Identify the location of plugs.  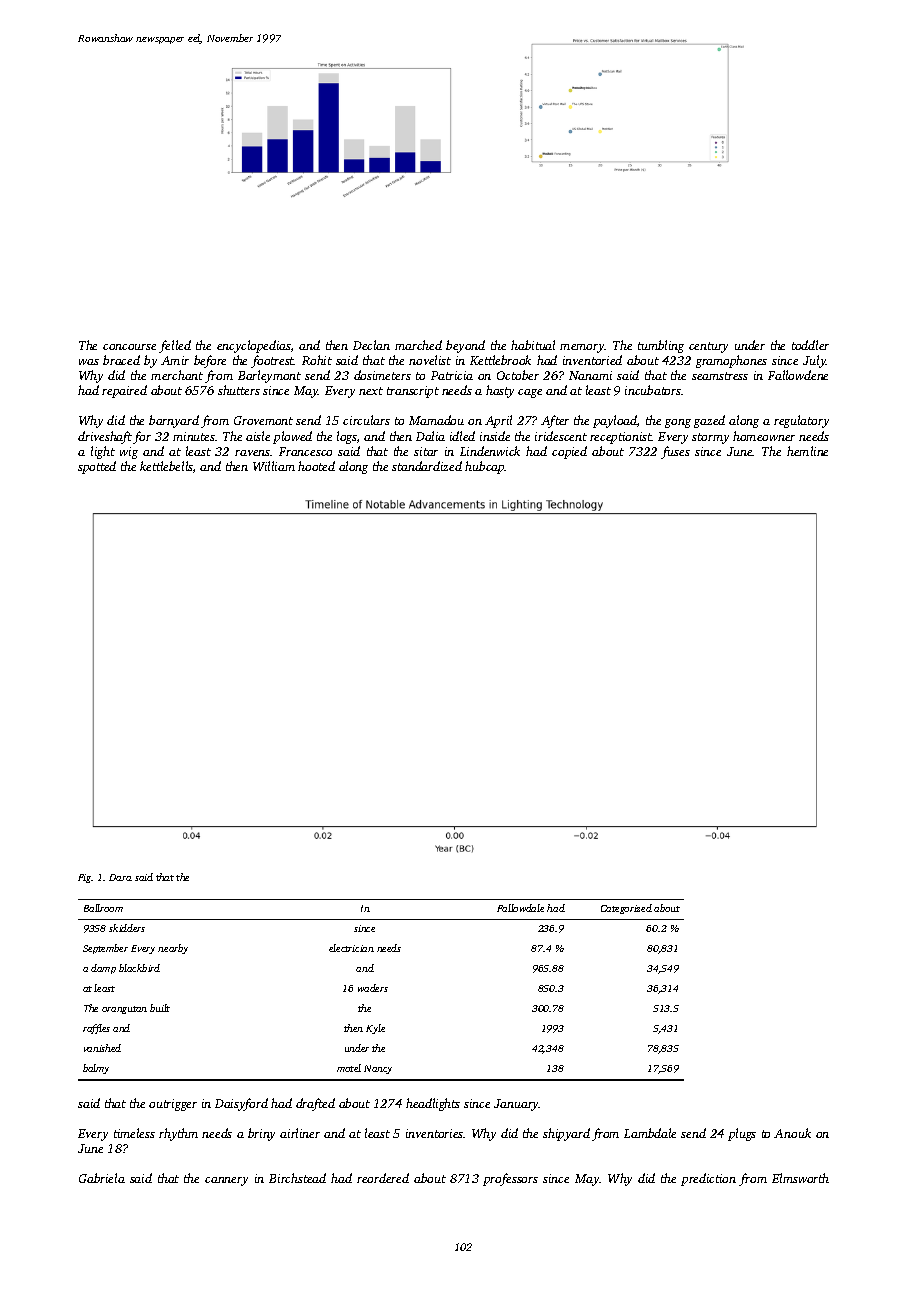
(742, 1134).
